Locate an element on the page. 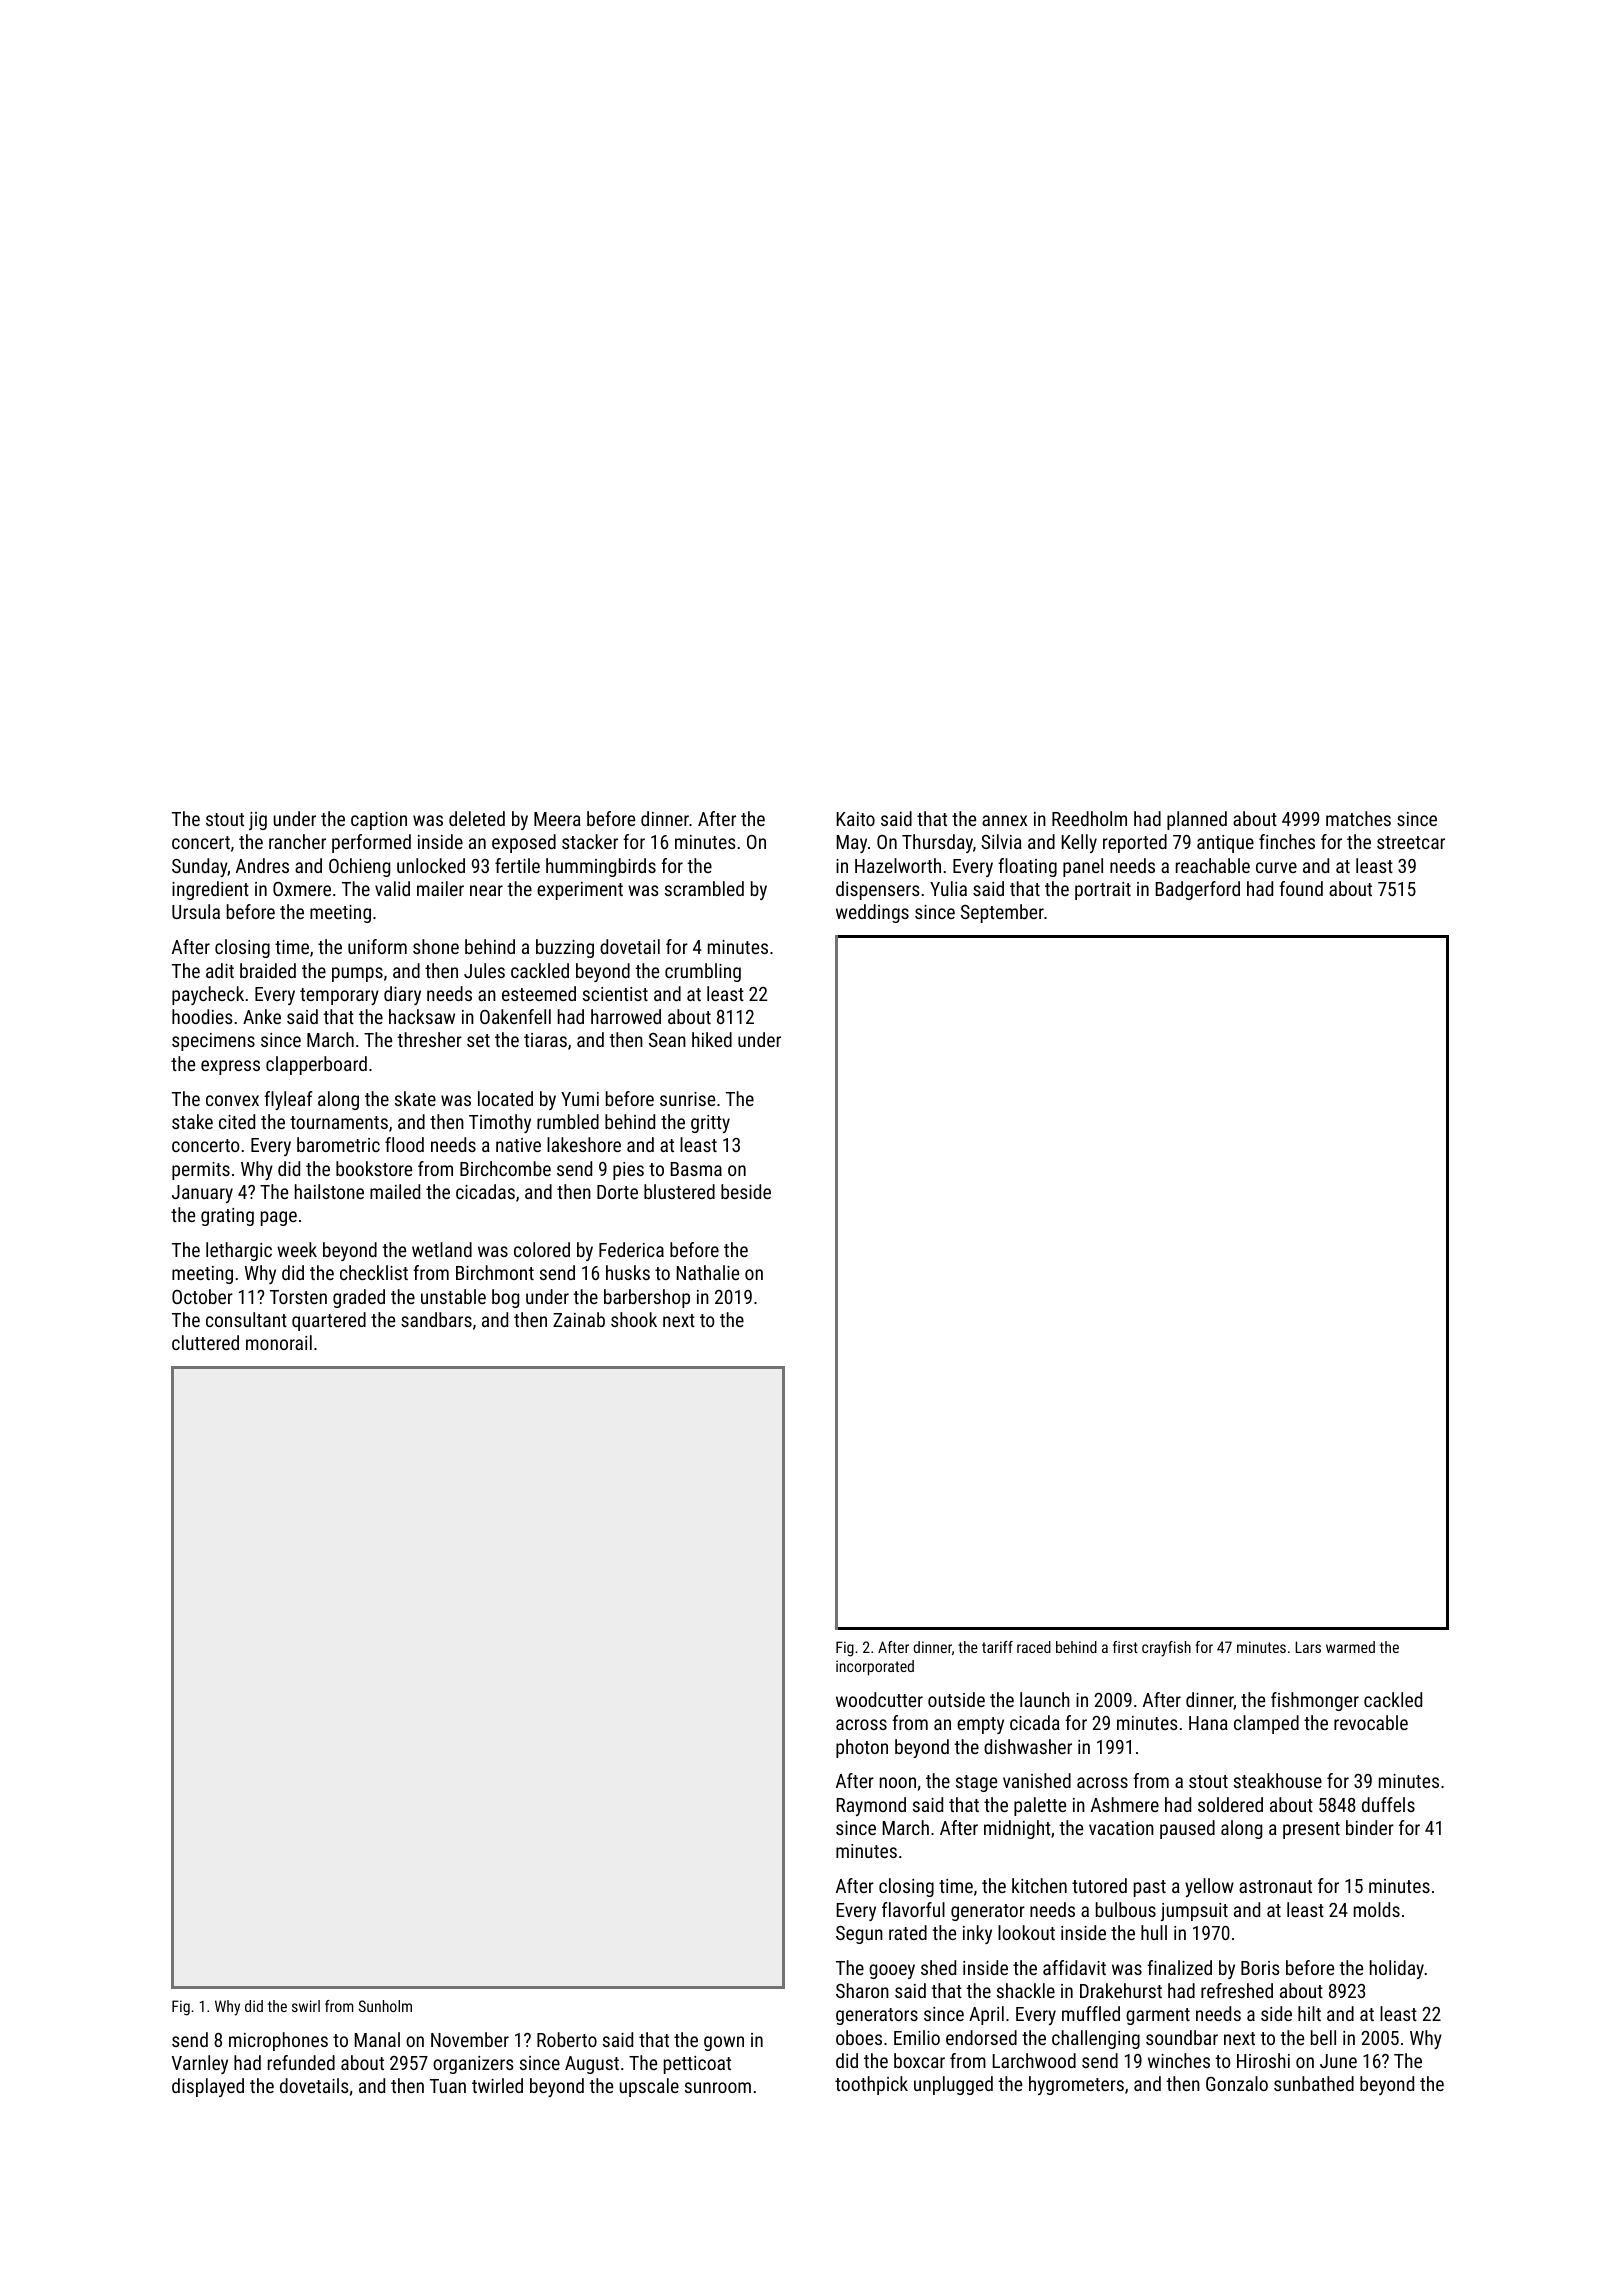 Image resolution: width=1620 pixels, height=2292 pixels. first is located at coordinates (1125, 1647).
